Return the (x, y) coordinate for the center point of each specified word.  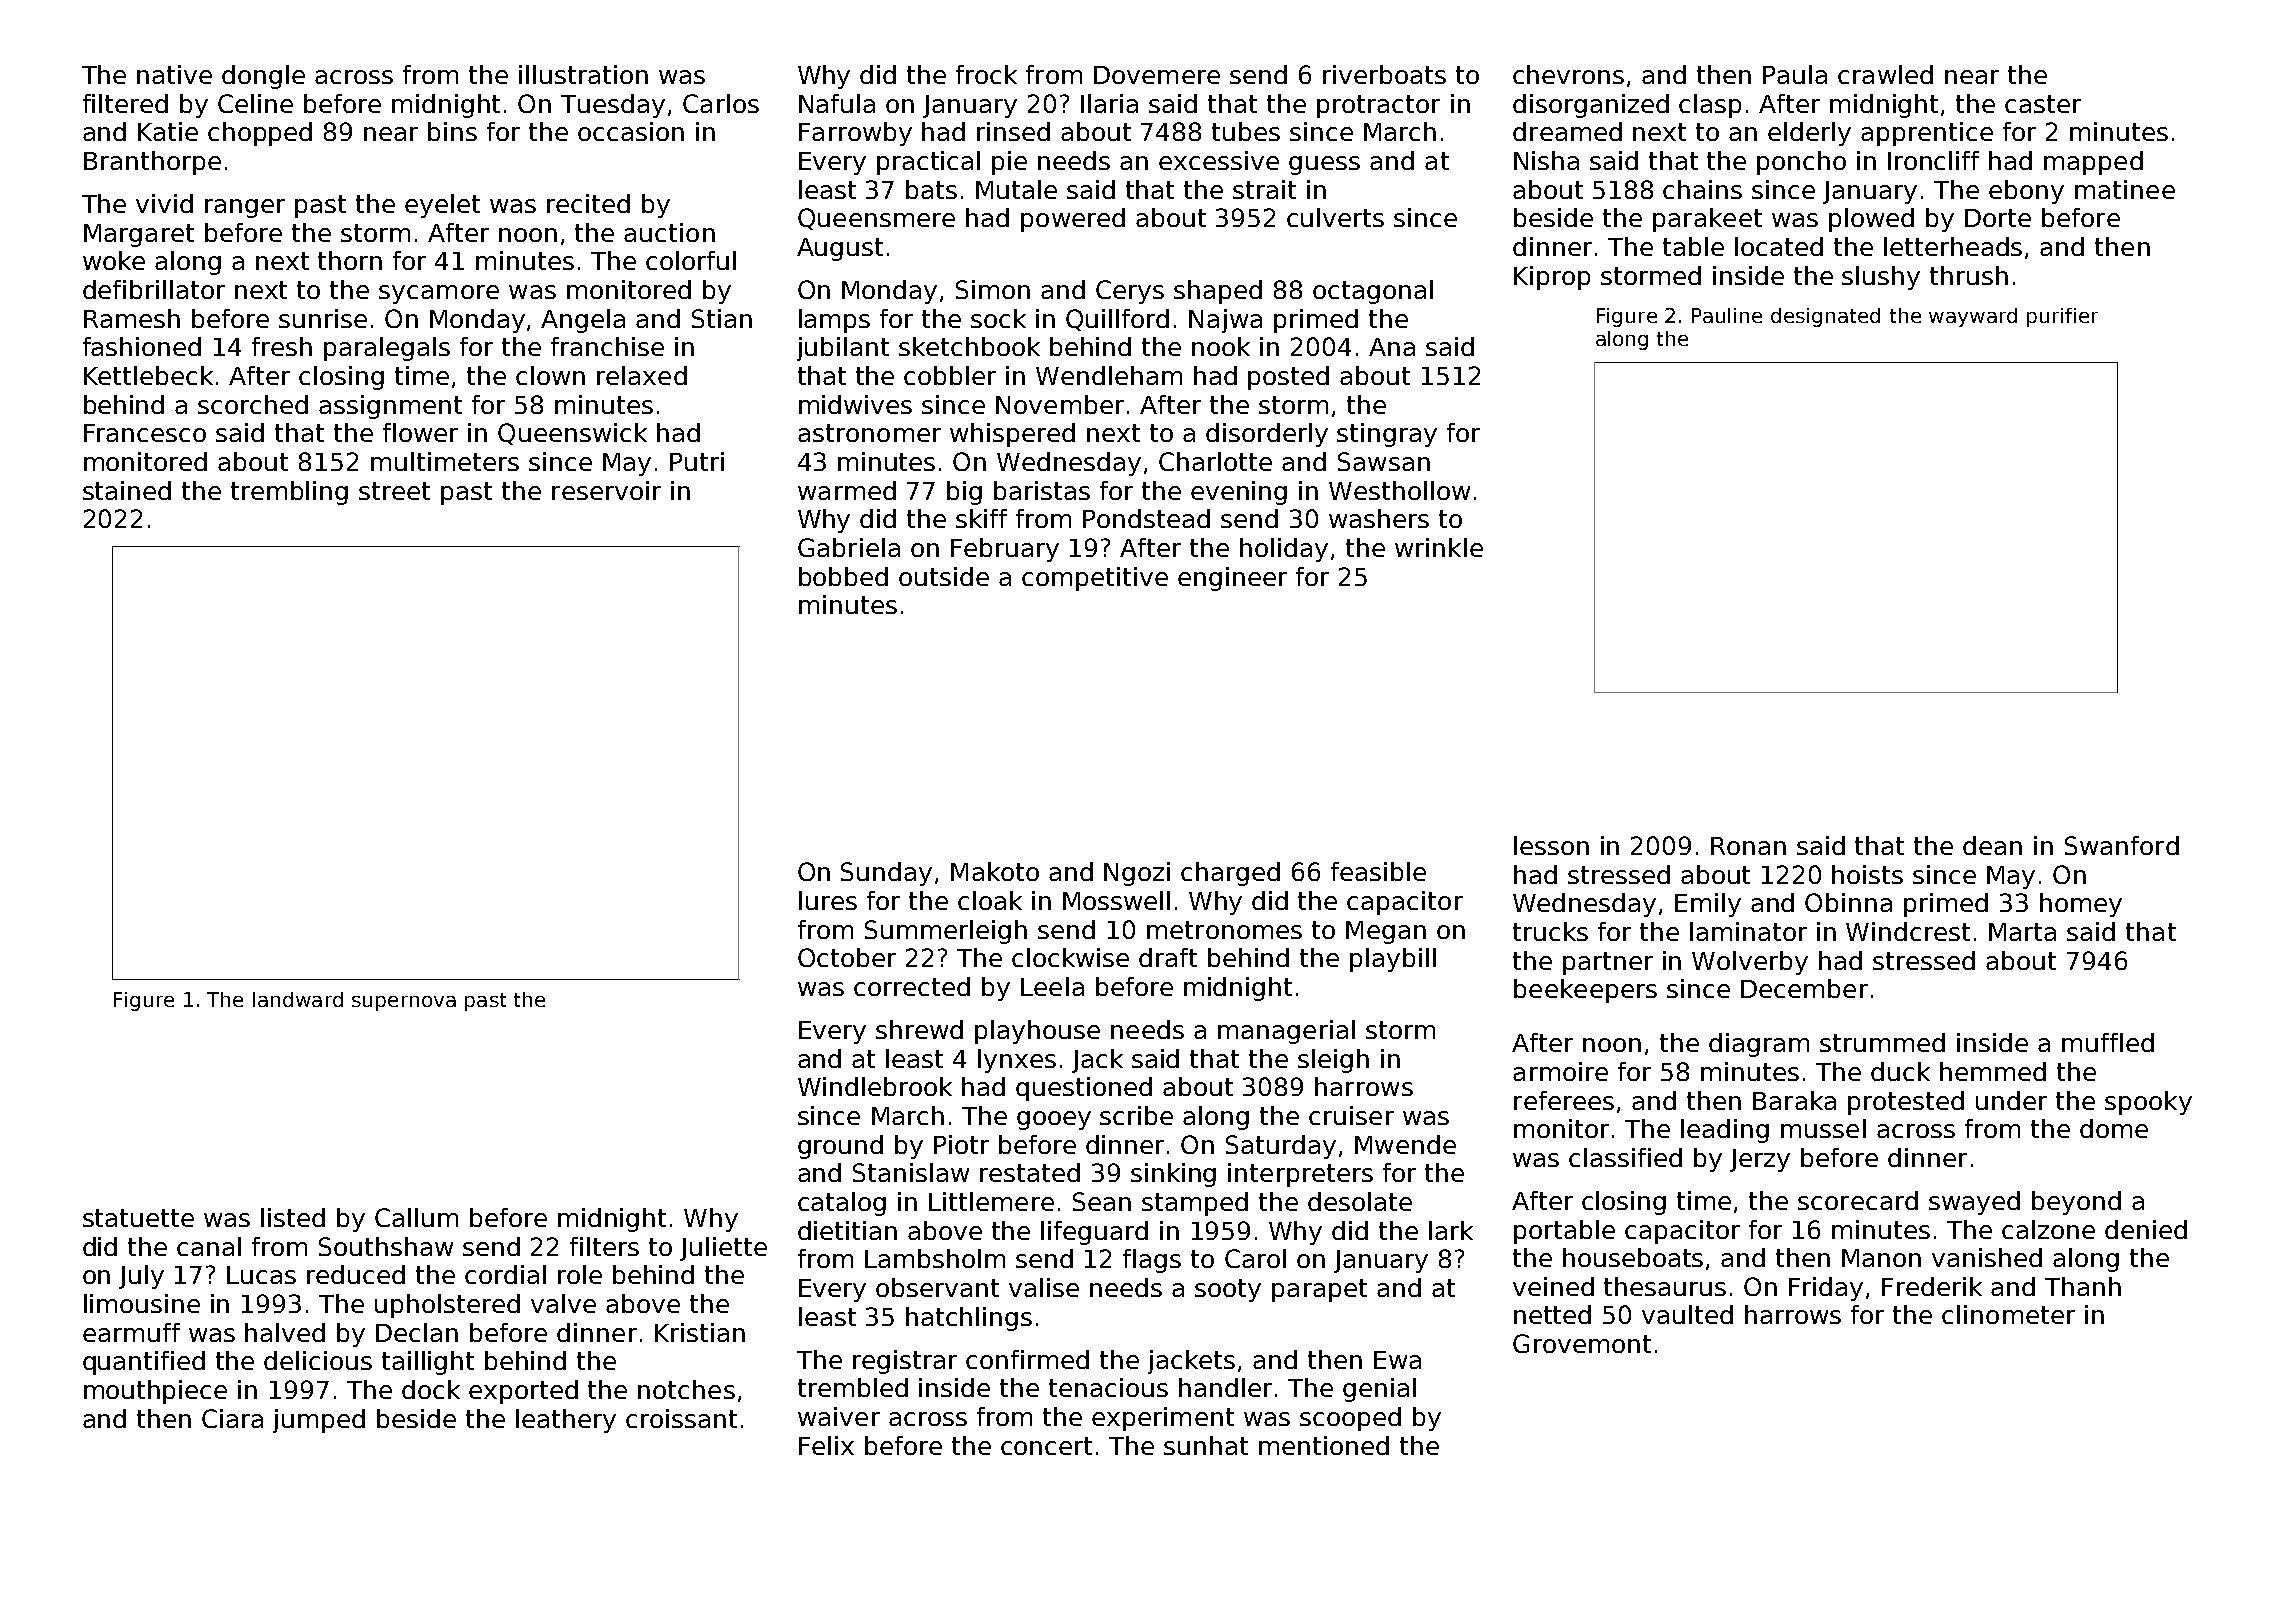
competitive (1095, 579)
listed (293, 1217)
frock (986, 74)
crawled (1885, 74)
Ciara (232, 1418)
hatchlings (969, 1319)
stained (127, 490)
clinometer (2008, 1314)
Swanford (2122, 845)
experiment (1163, 1419)
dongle (263, 77)
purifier (2062, 317)
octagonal (1373, 292)
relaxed (642, 375)
